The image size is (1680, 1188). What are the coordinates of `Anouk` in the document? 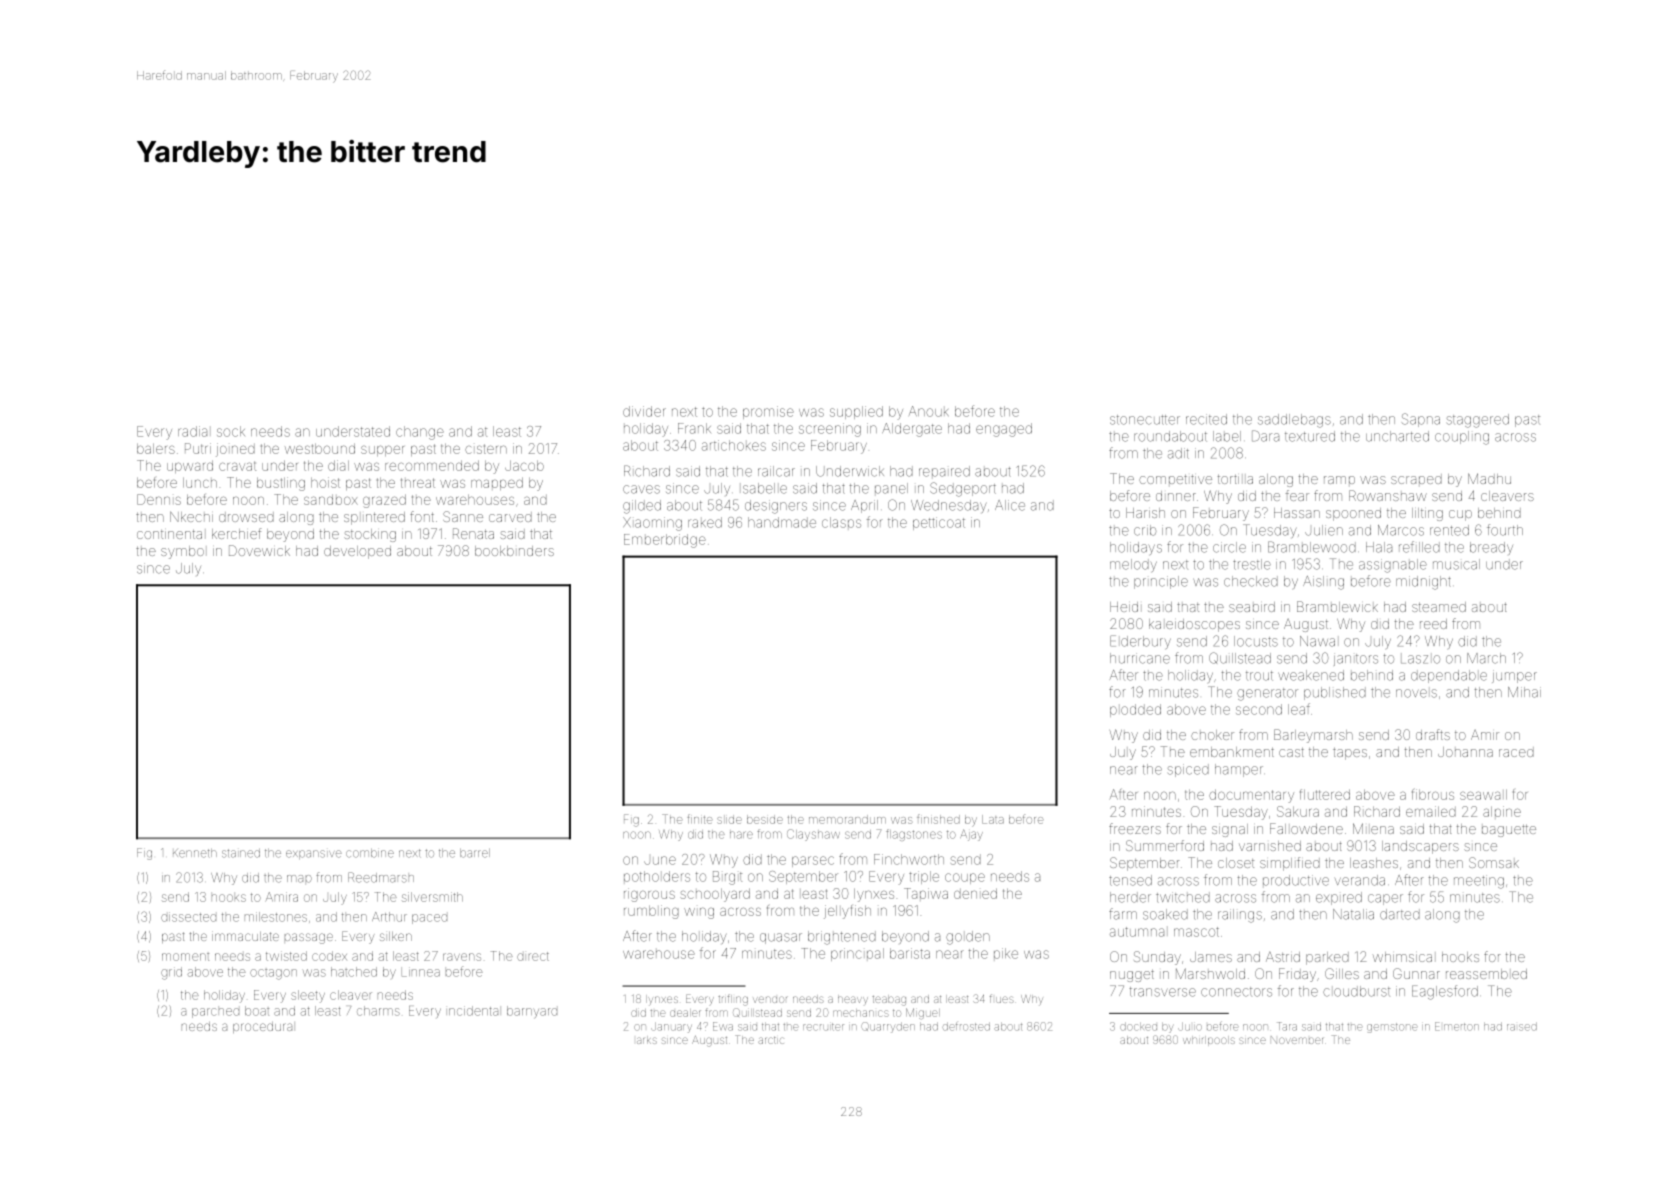 It's located at (928, 411).
